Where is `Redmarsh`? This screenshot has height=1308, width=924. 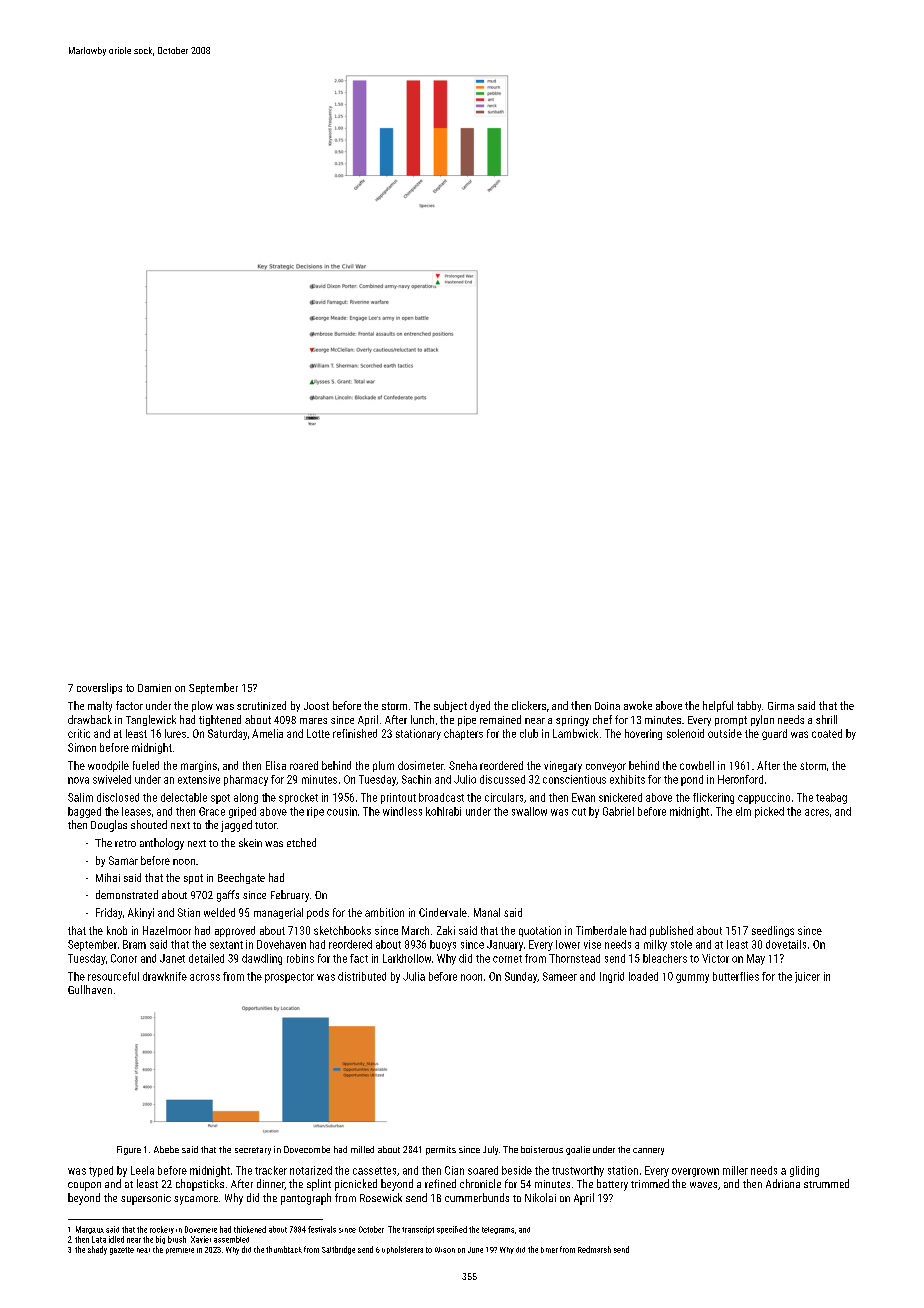
Redmarsh is located at coordinates (594, 1249).
